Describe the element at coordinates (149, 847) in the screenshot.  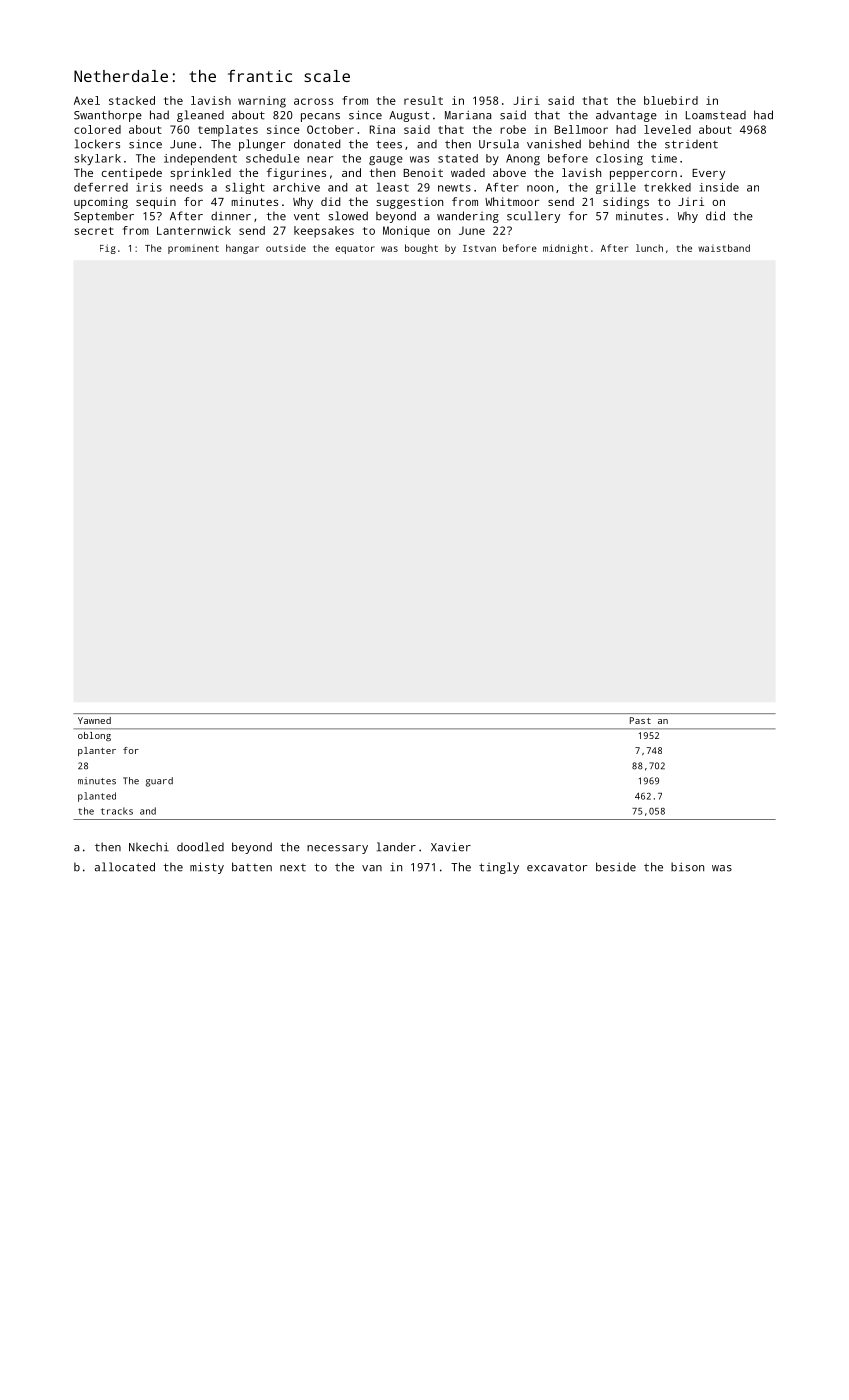
I see `Nkechi` at that location.
